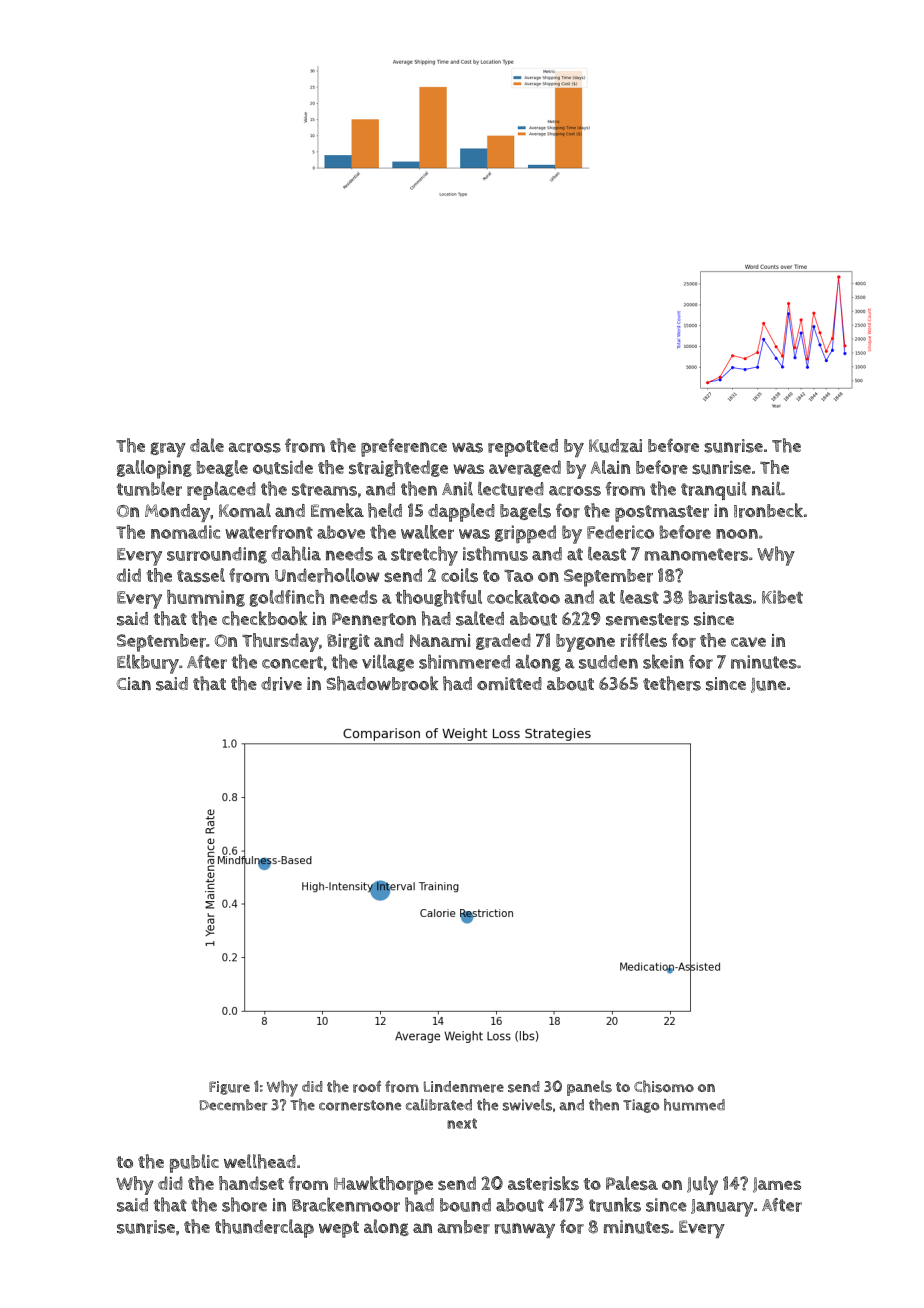 The width and height of the screenshot is (924, 1308). I want to click on tethers, so click(672, 683).
